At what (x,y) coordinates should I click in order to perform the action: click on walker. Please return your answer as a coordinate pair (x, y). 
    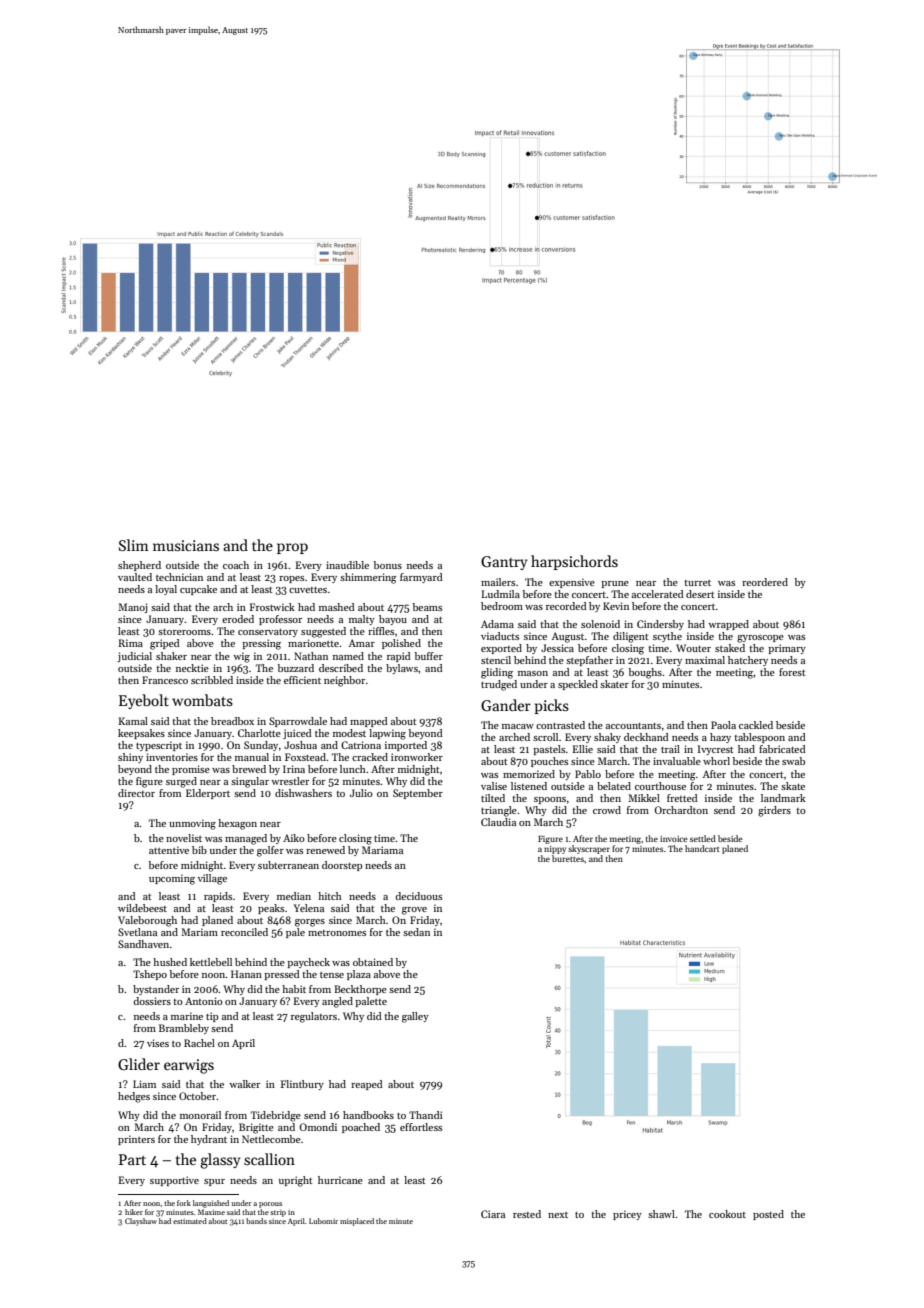
    Looking at the image, I should click on (244, 1084).
